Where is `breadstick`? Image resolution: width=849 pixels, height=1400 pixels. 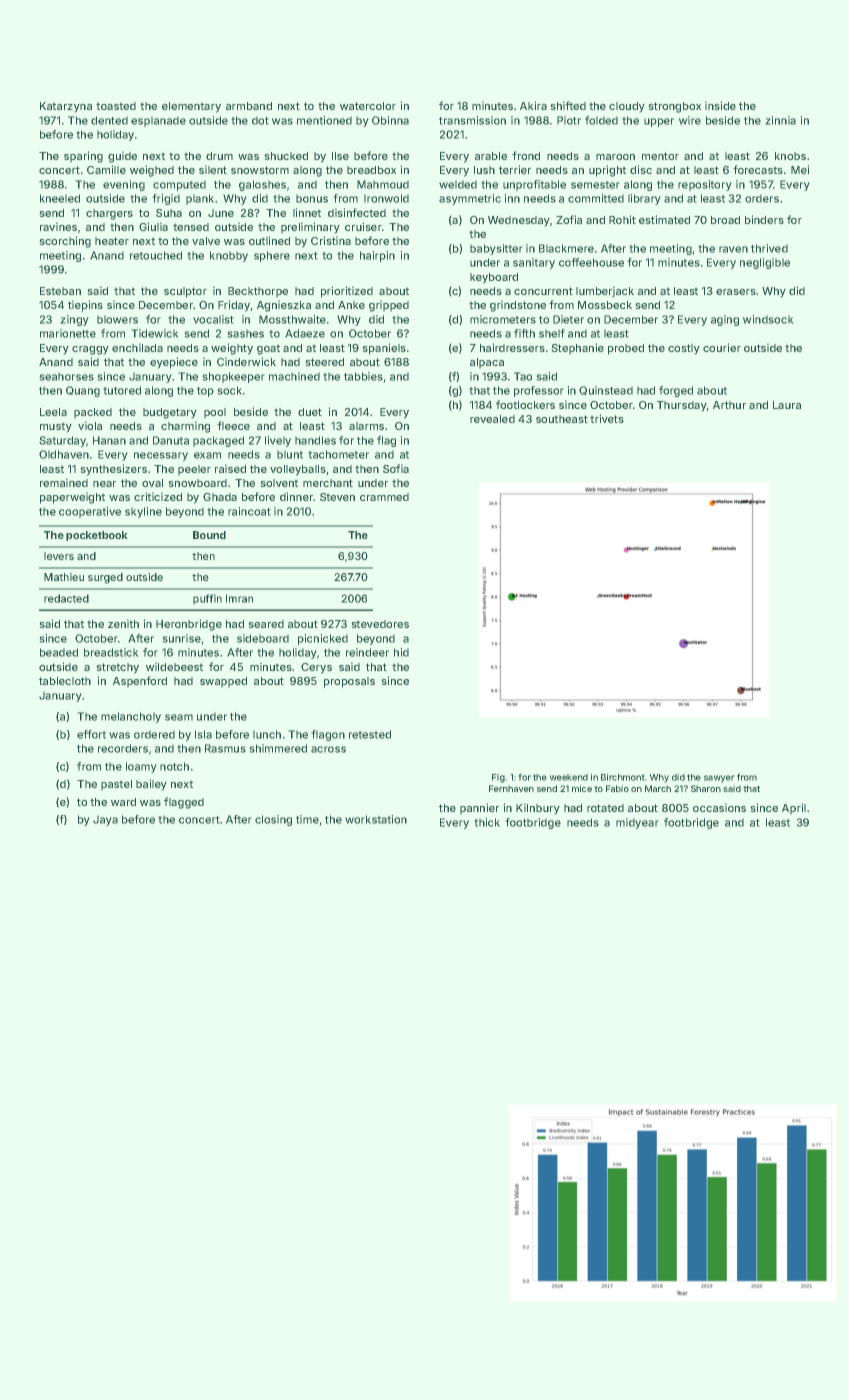 breadstick is located at coordinates (111, 652).
